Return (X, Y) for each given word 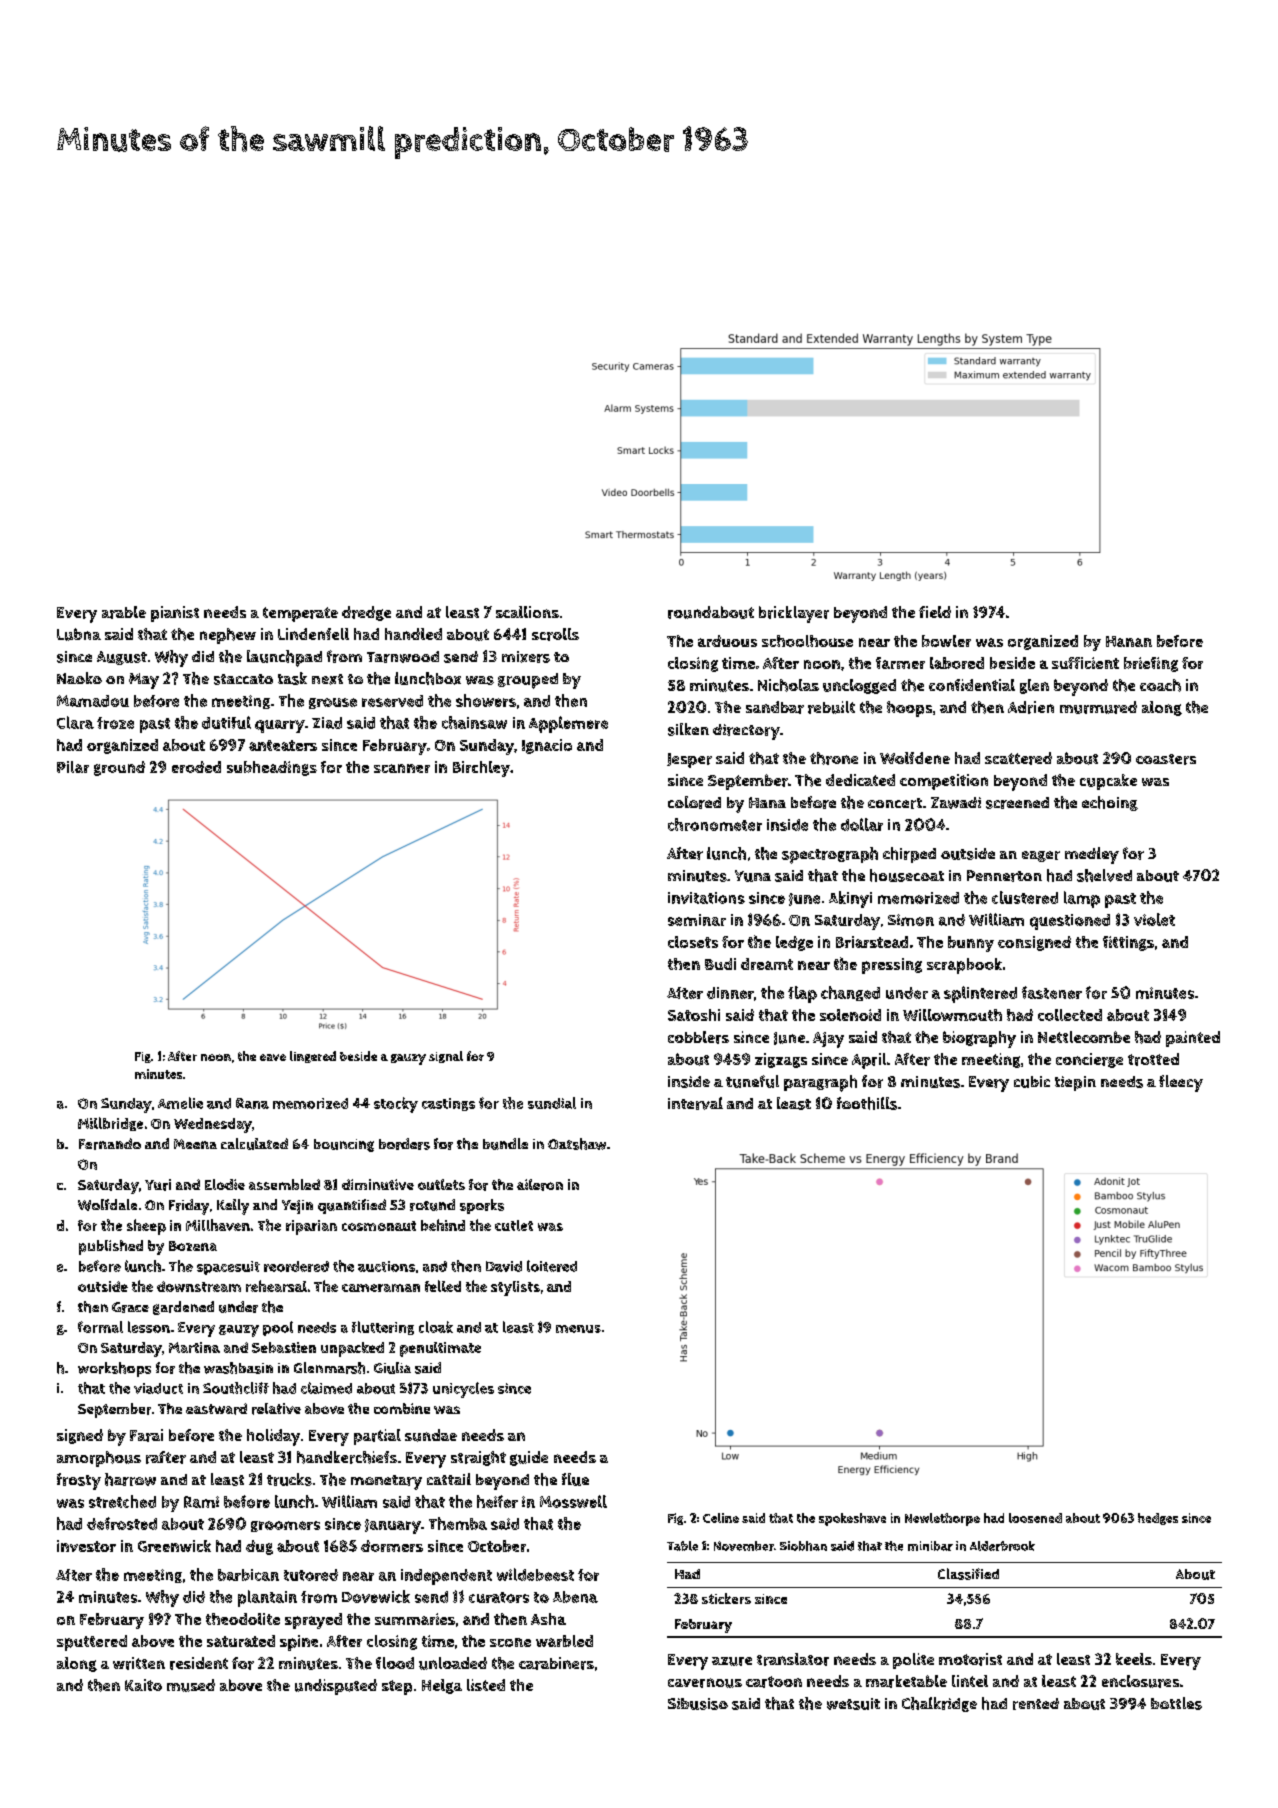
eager (1041, 856)
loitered (552, 1266)
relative (276, 1409)
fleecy (1181, 1083)
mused (191, 1685)
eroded (196, 767)
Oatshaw (577, 1144)
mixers (526, 657)
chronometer (715, 824)
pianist (175, 614)
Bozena (193, 1246)
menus (578, 1329)
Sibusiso (698, 1704)
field (935, 612)
